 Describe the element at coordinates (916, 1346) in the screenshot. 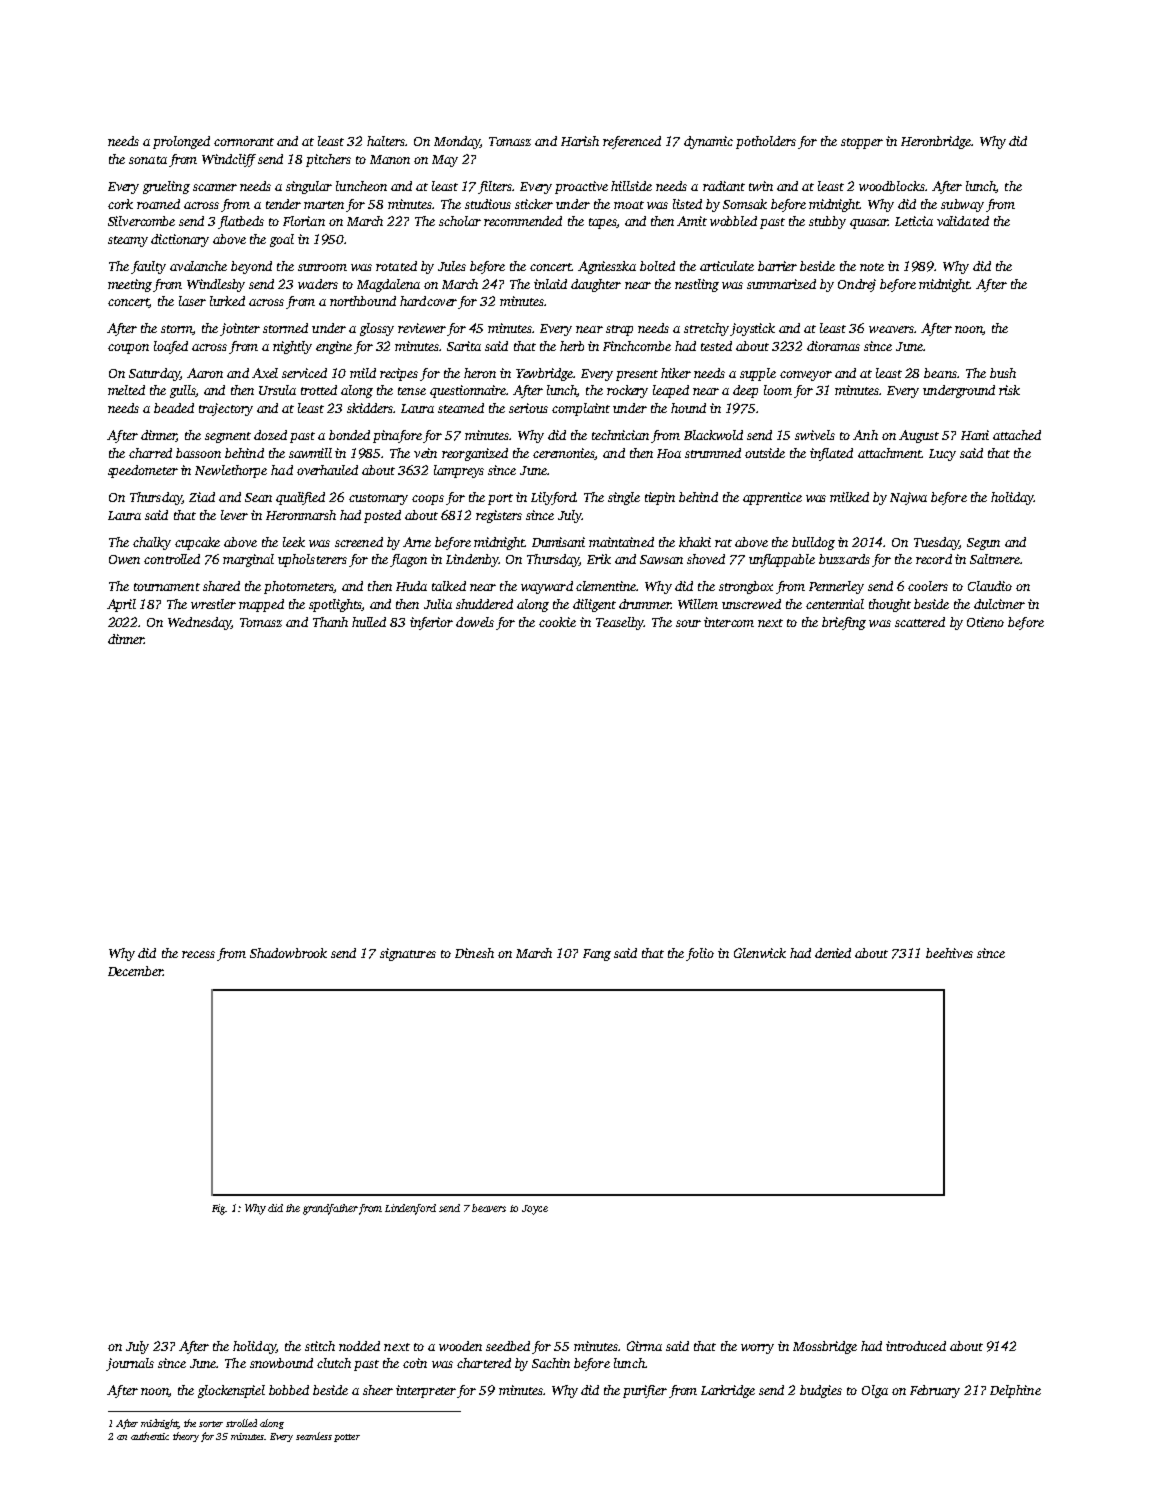

I see `introduced` at that location.
